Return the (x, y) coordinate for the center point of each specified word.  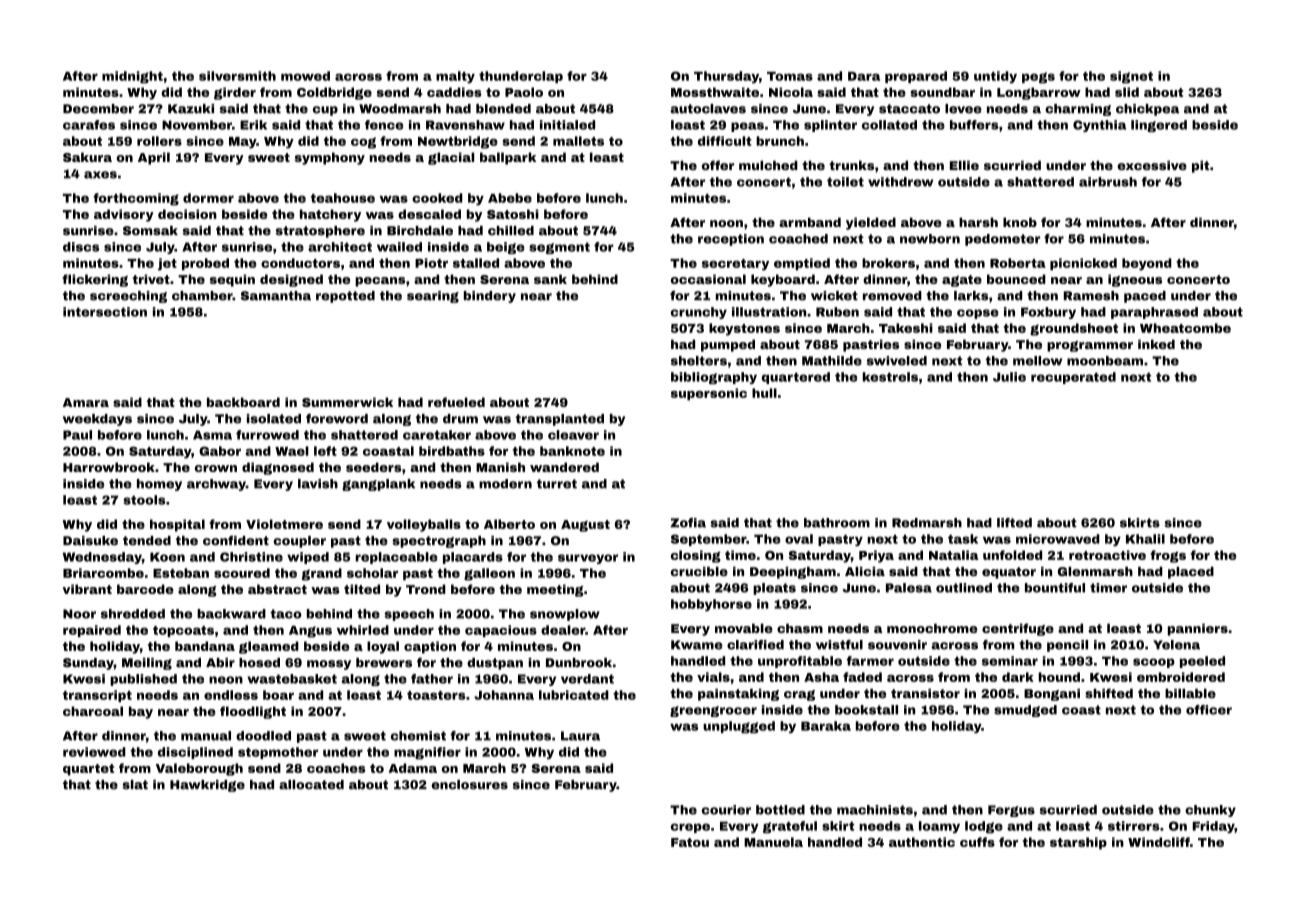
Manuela (773, 842)
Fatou (690, 842)
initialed (567, 125)
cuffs (977, 842)
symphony (330, 158)
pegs (1038, 78)
